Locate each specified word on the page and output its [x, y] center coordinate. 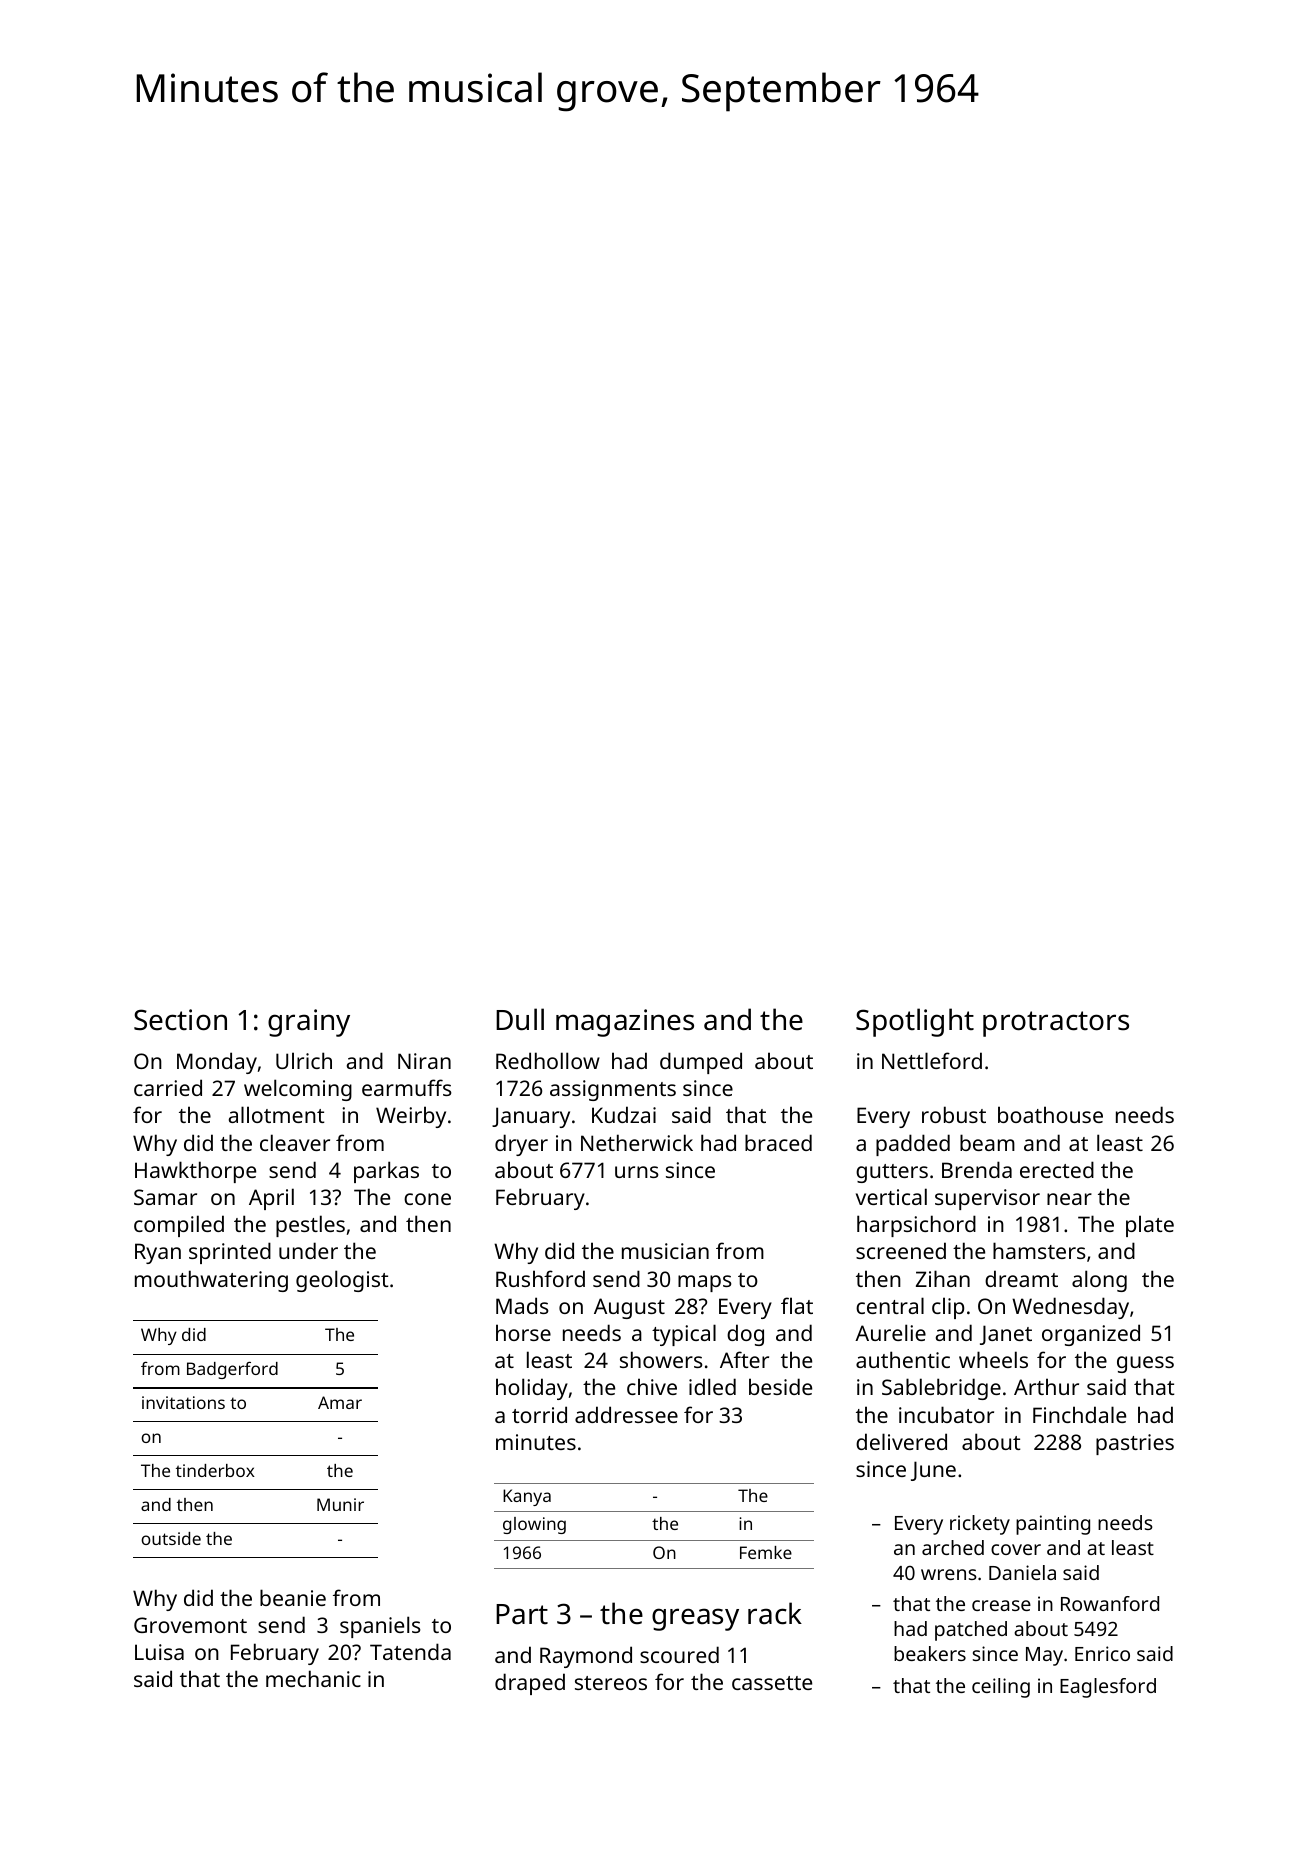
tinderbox [215, 1470]
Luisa [159, 1652]
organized [1091, 1335]
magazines [625, 1023]
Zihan [943, 1278]
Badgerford [232, 1370]
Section [180, 1020]
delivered [901, 1441]
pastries [1135, 1444]
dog [745, 1335]
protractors [1056, 1024]
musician [665, 1251]
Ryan [158, 1253]
